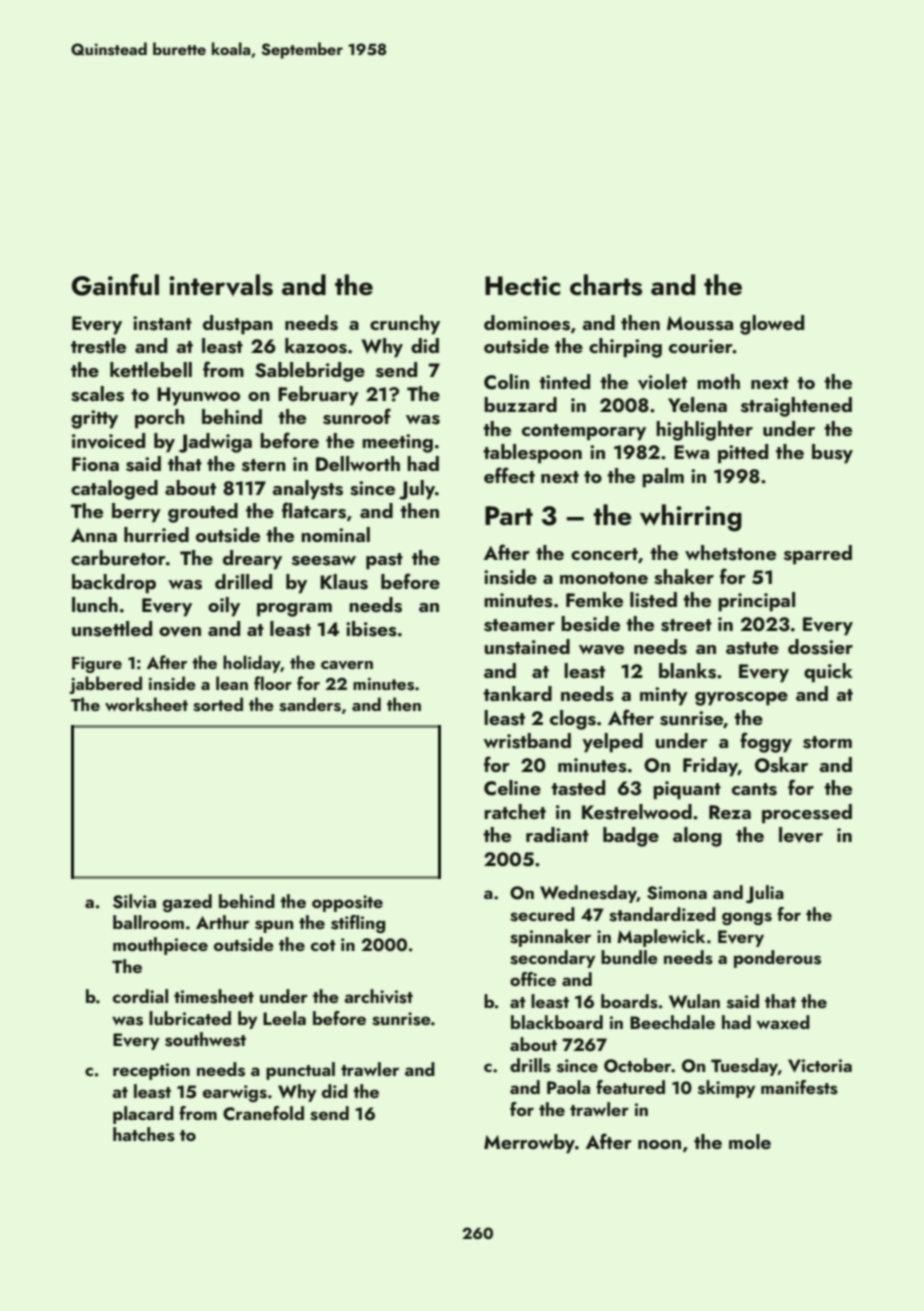 The height and width of the screenshot is (1311, 924). What do you see at coordinates (522, 286) in the screenshot?
I see `Hectic` at bounding box center [522, 286].
